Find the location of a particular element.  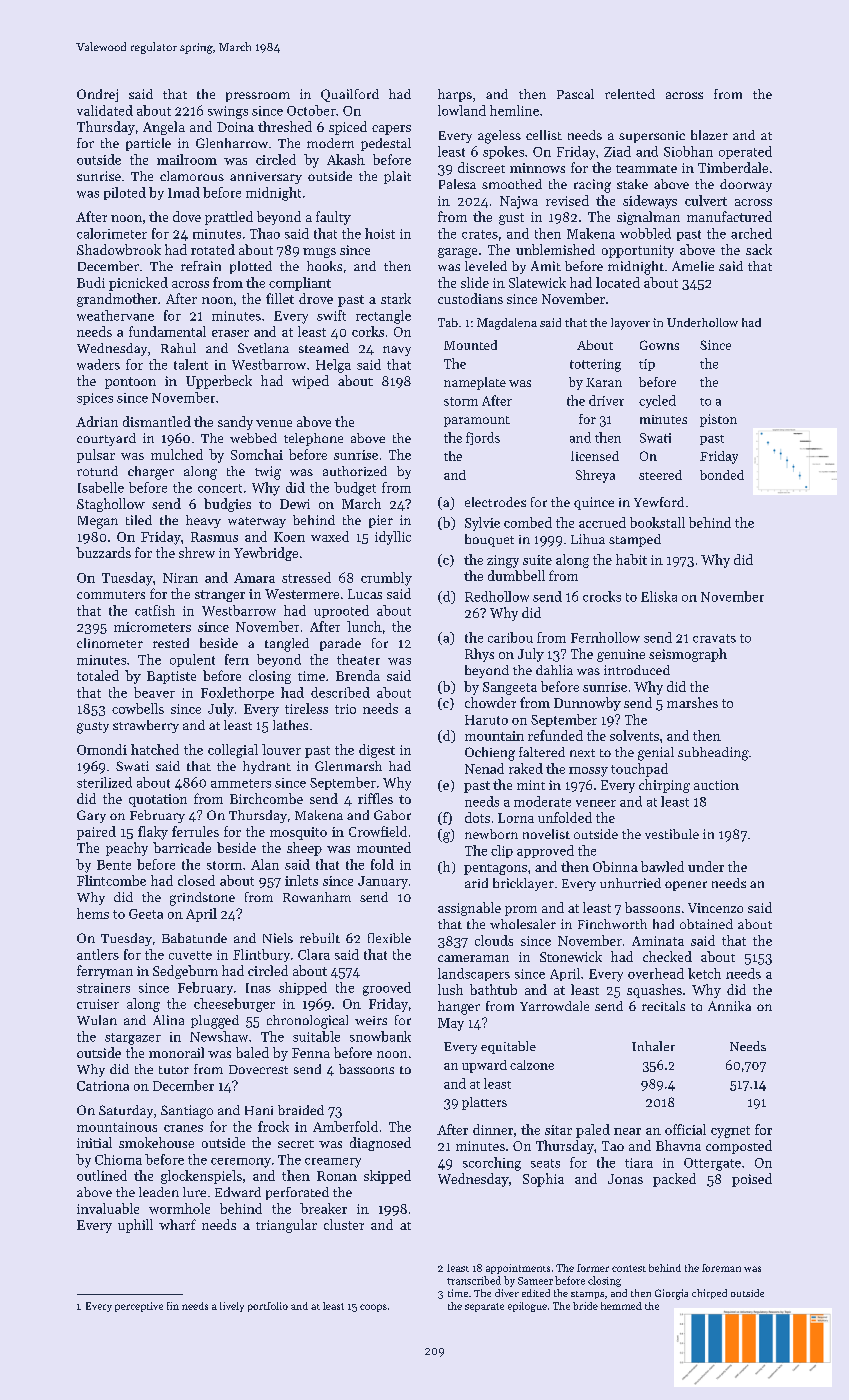

mailroom is located at coordinates (187, 159).
